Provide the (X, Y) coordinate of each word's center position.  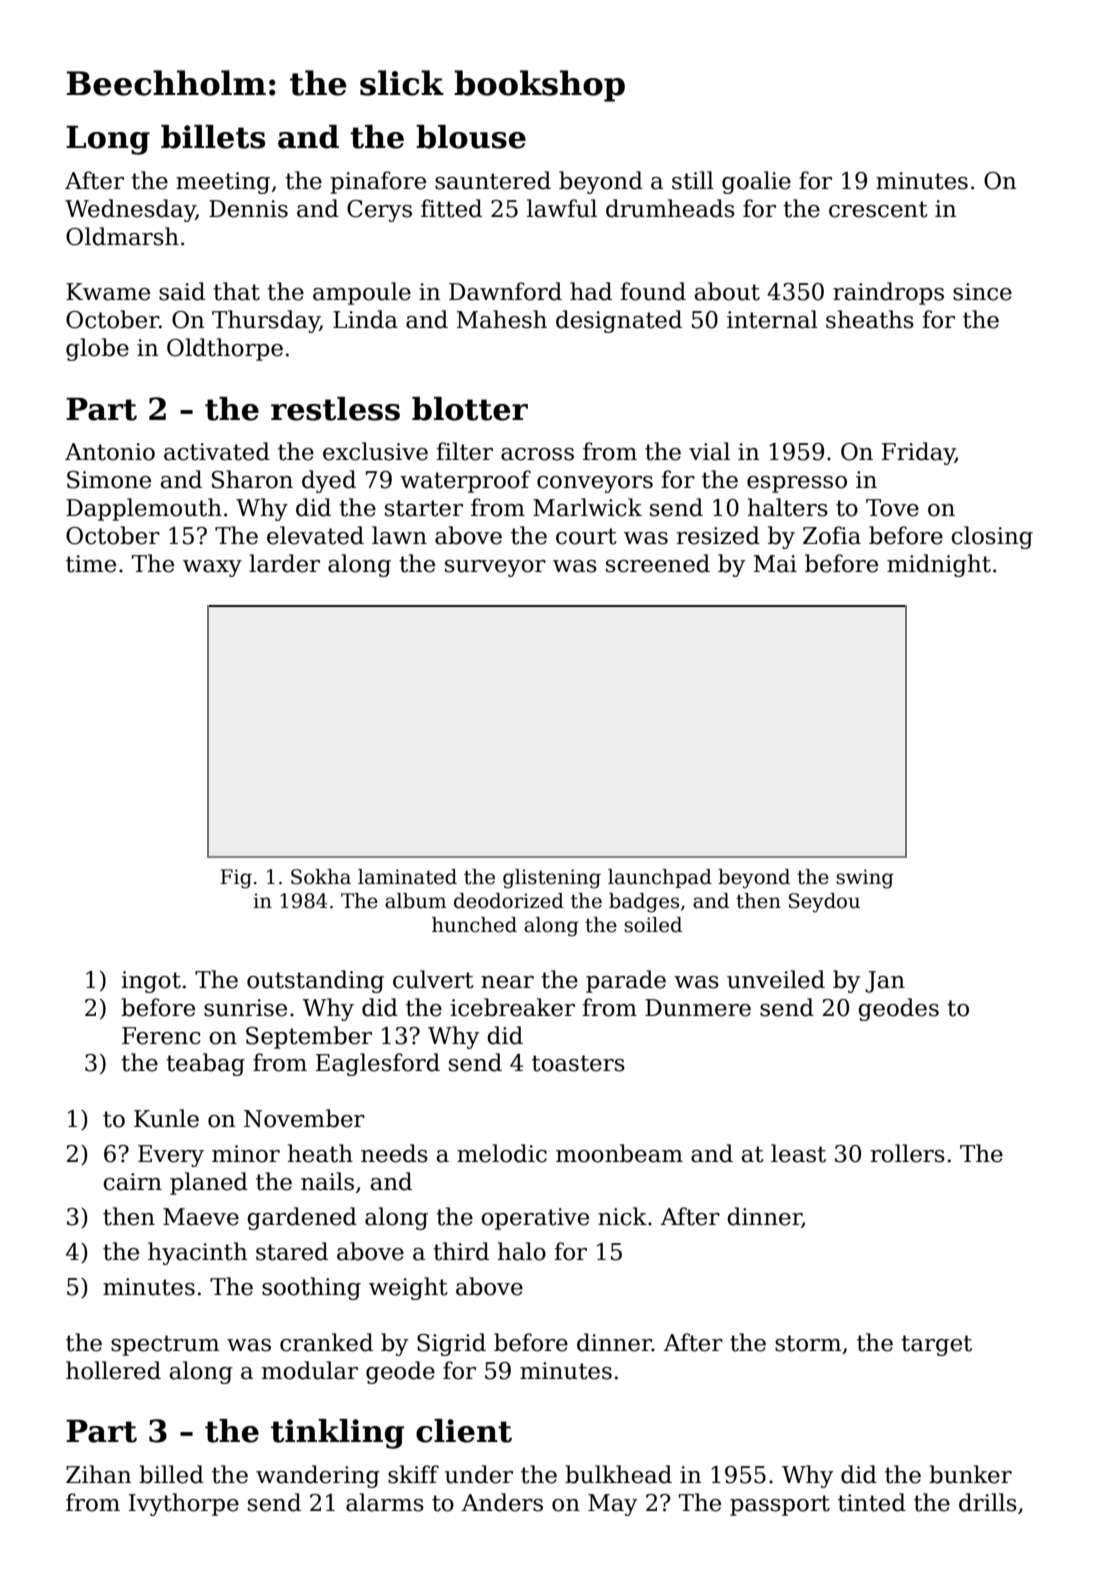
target (936, 1345)
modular (310, 1370)
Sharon (252, 479)
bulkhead (618, 1474)
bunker (970, 1474)
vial (709, 451)
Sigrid (451, 1344)
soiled (653, 925)
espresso (797, 484)
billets (213, 137)
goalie (756, 182)
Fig (236, 879)
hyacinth (197, 1253)
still (693, 180)
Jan (885, 982)
